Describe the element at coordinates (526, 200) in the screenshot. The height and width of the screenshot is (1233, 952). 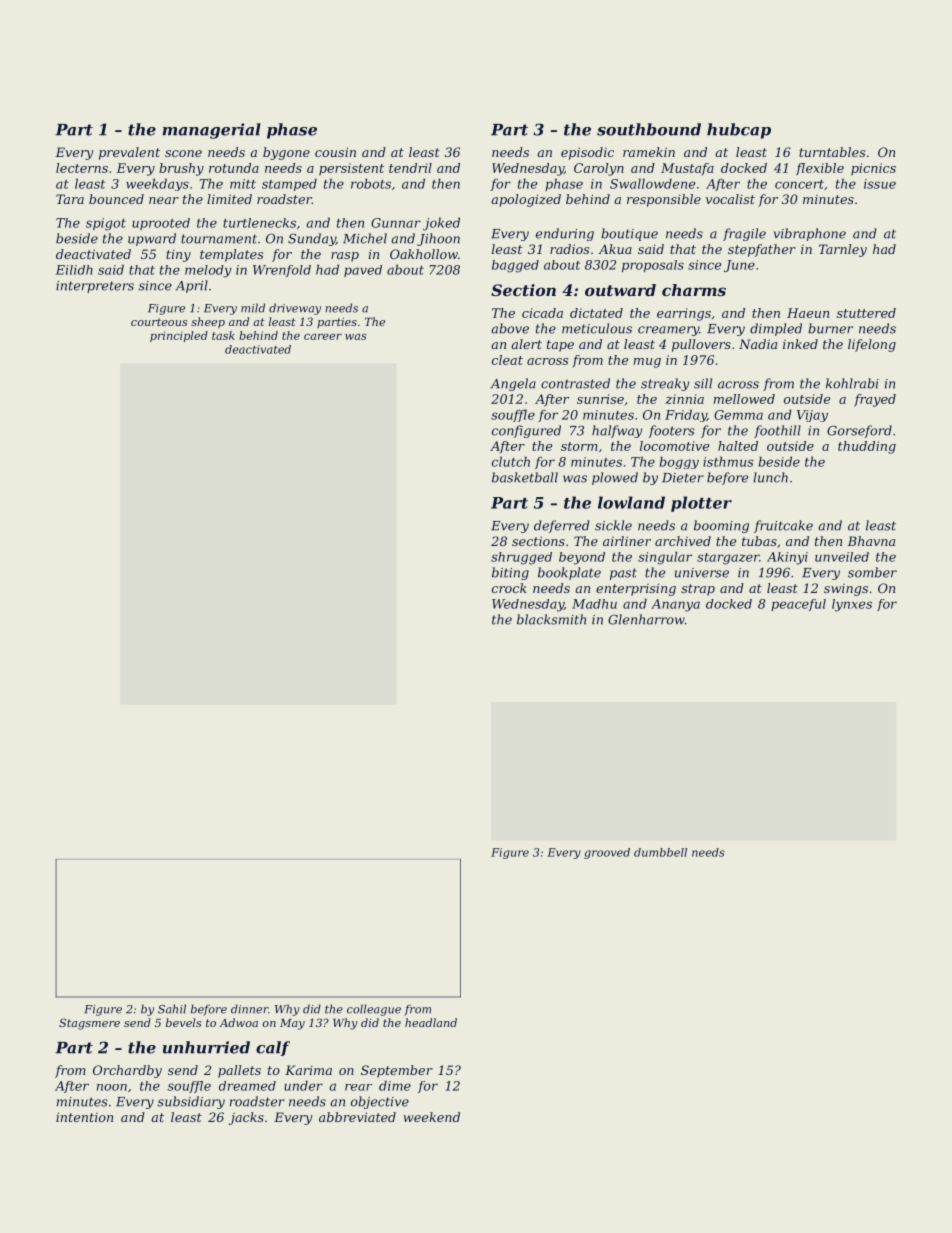
I see `apologized` at that location.
